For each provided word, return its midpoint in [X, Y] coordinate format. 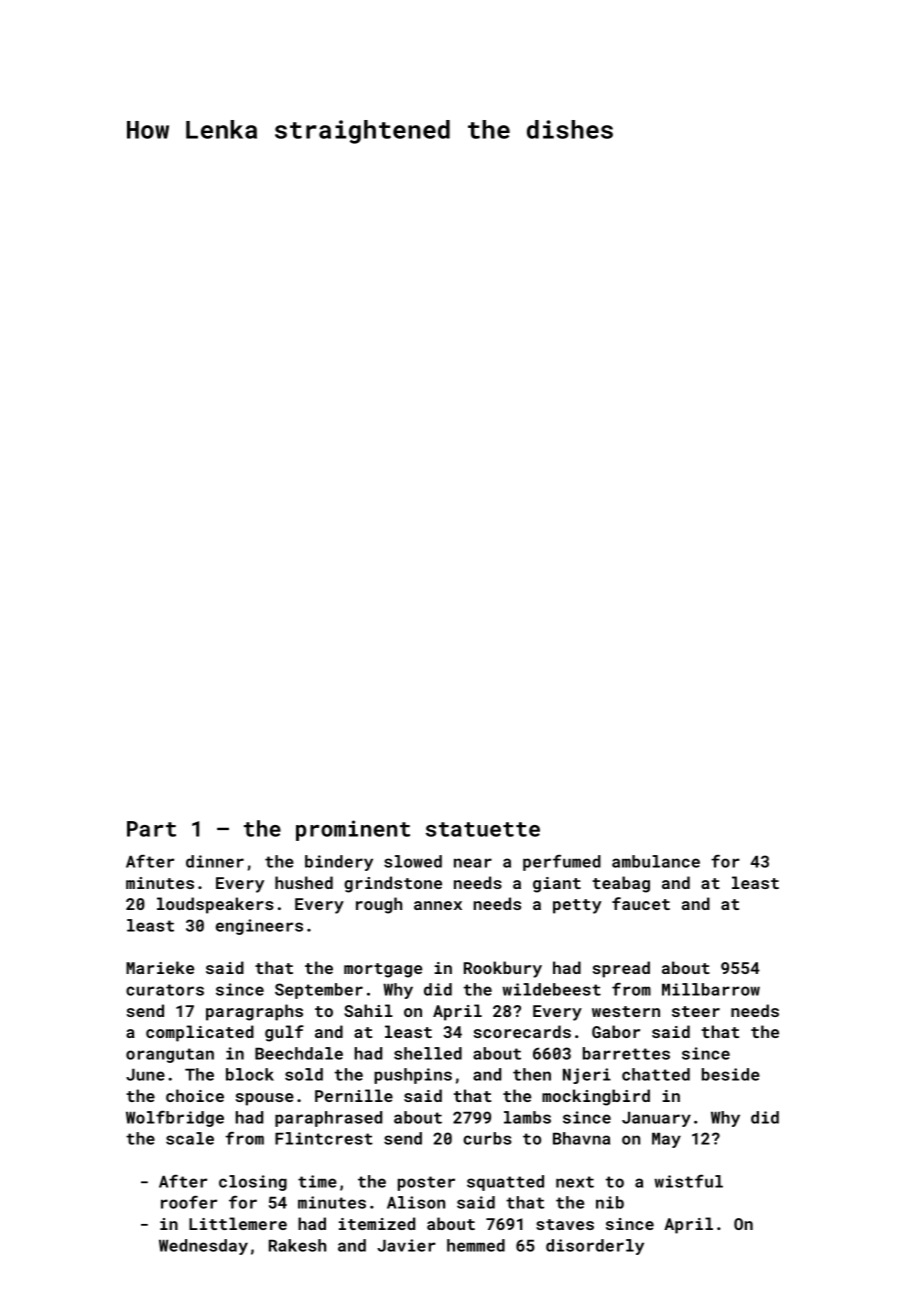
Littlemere [238, 1223]
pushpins [413, 1076]
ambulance [656, 861]
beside [731, 1074]
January [656, 1119]
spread [621, 969]
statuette [483, 829]
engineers [259, 927]
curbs [487, 1138]
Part [151, 829]
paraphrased [328, 1119]
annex [438, 905]
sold [304, 1074]
